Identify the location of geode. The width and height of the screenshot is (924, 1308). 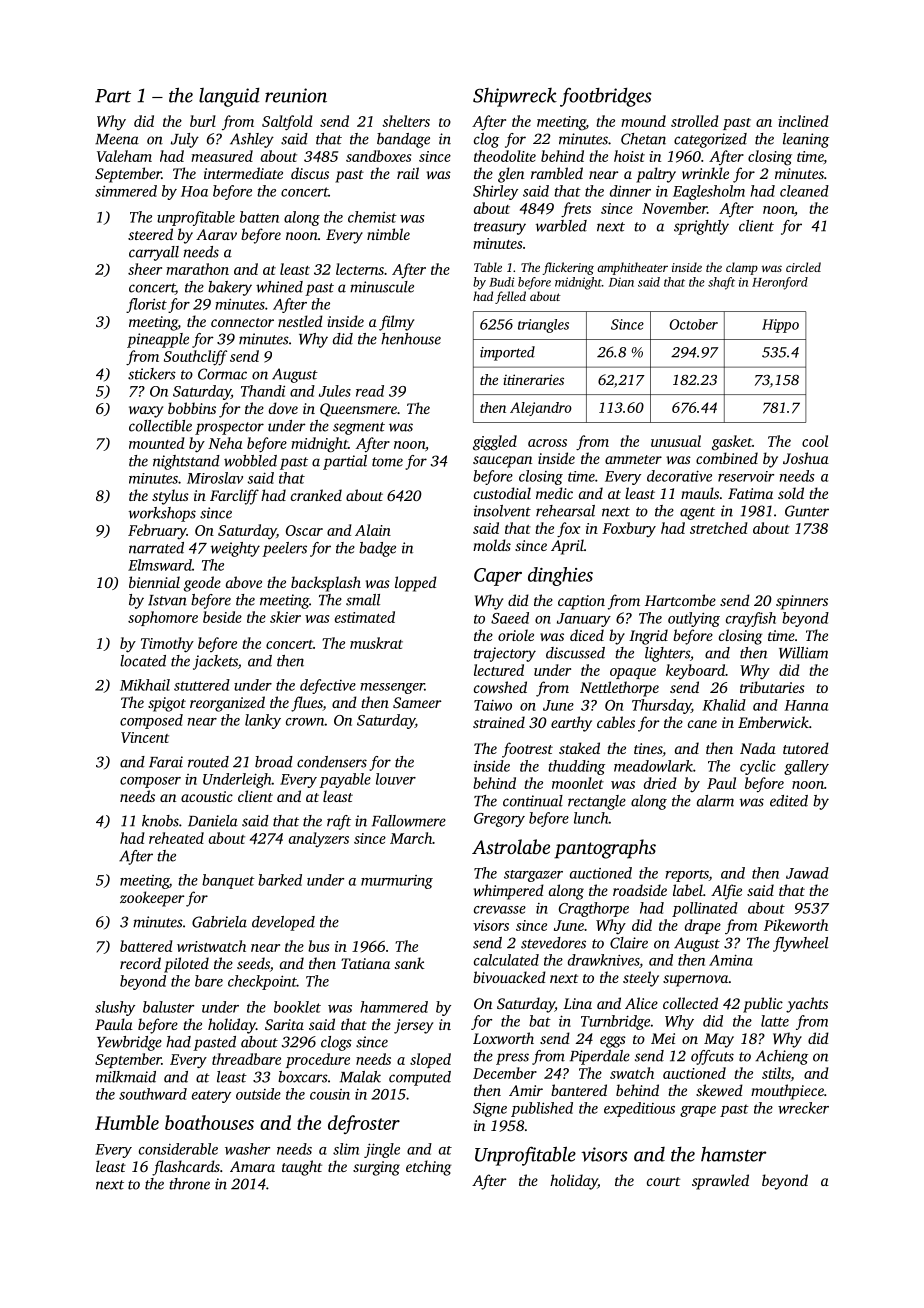
(202, 584).
